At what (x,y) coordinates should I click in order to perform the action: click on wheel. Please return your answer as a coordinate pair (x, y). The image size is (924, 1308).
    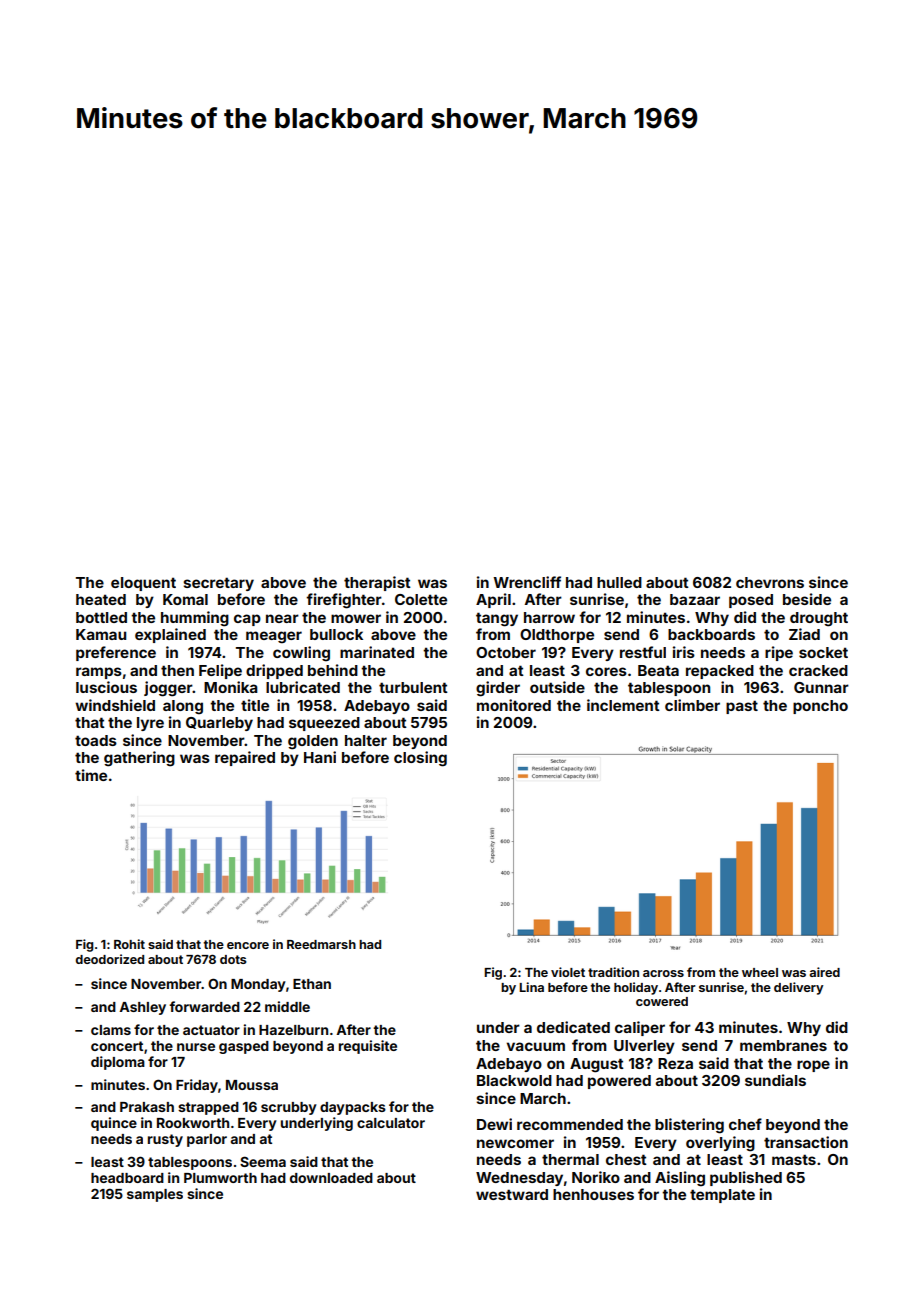
    Looking at the image, I should click on (760, 972).
